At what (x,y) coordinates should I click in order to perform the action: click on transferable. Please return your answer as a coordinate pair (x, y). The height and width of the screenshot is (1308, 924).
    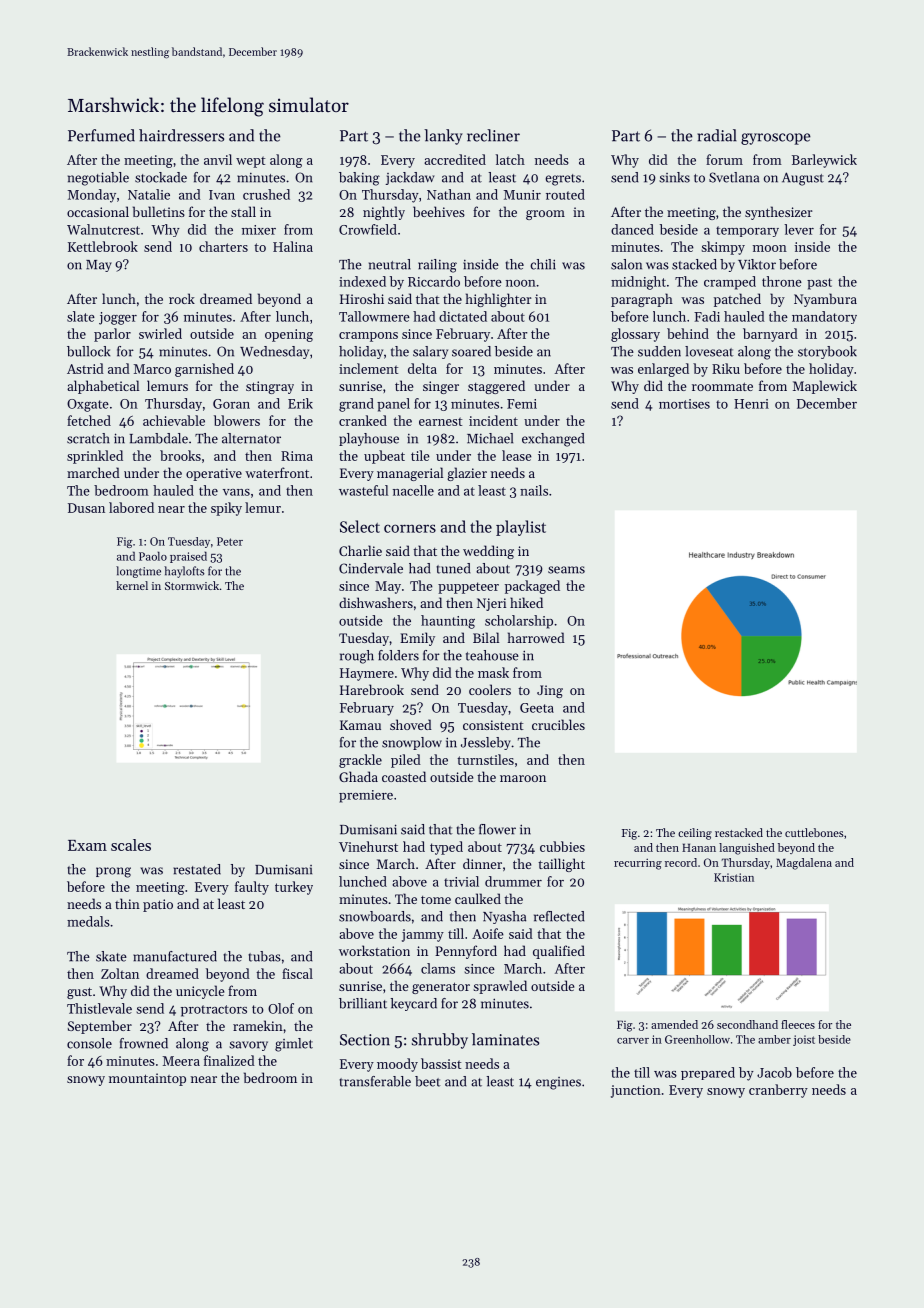
    Looking at the image, I should click on (375, 1081).
